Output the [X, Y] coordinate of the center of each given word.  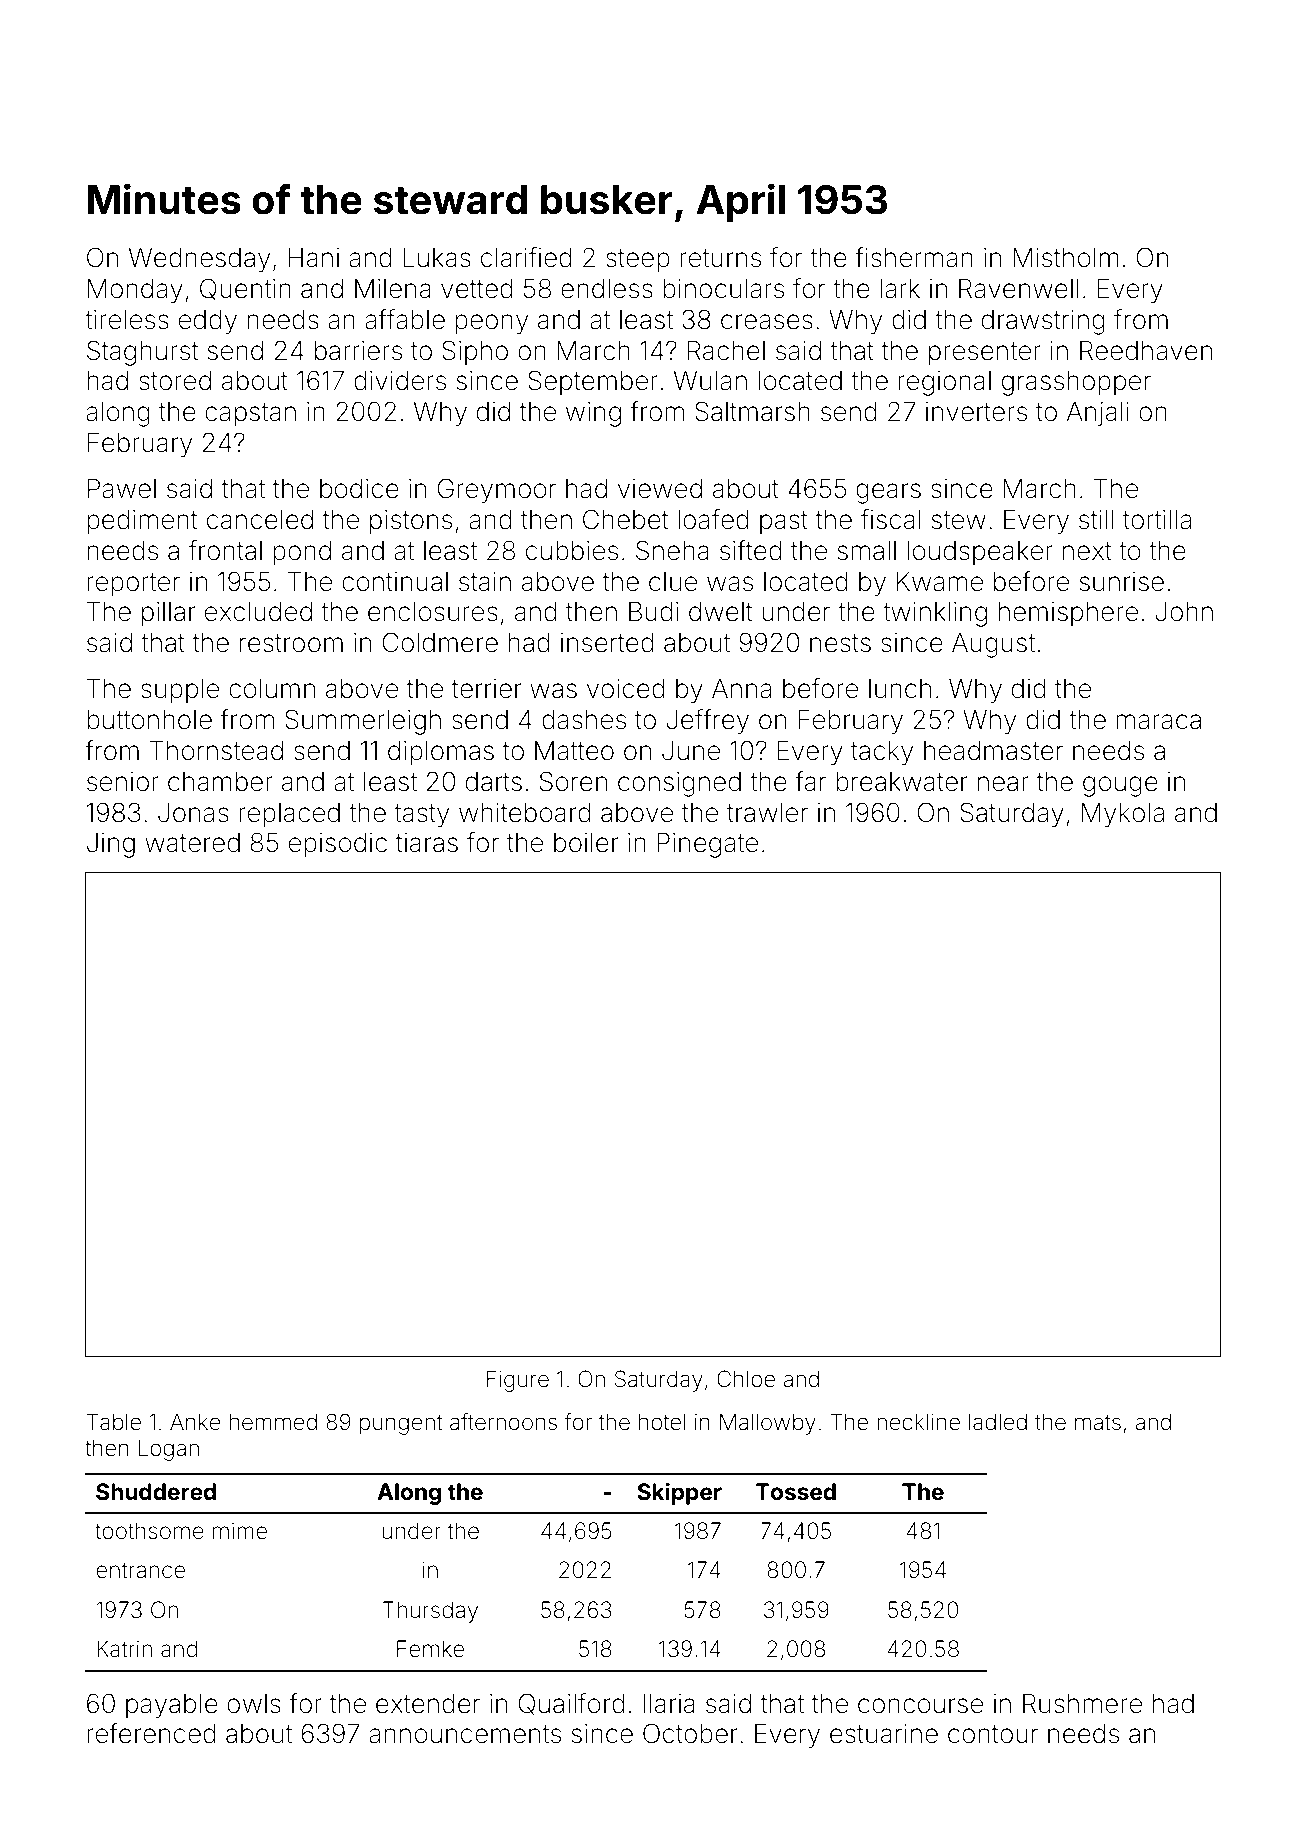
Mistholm [1066, 258]
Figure [518, 1381]
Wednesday [199, 260]
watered [192, 843]
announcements [465, 1734]
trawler [767, 813]
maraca [1158, 722]
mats [1098, 1423]
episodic [338, 845]
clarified [526, 257]
